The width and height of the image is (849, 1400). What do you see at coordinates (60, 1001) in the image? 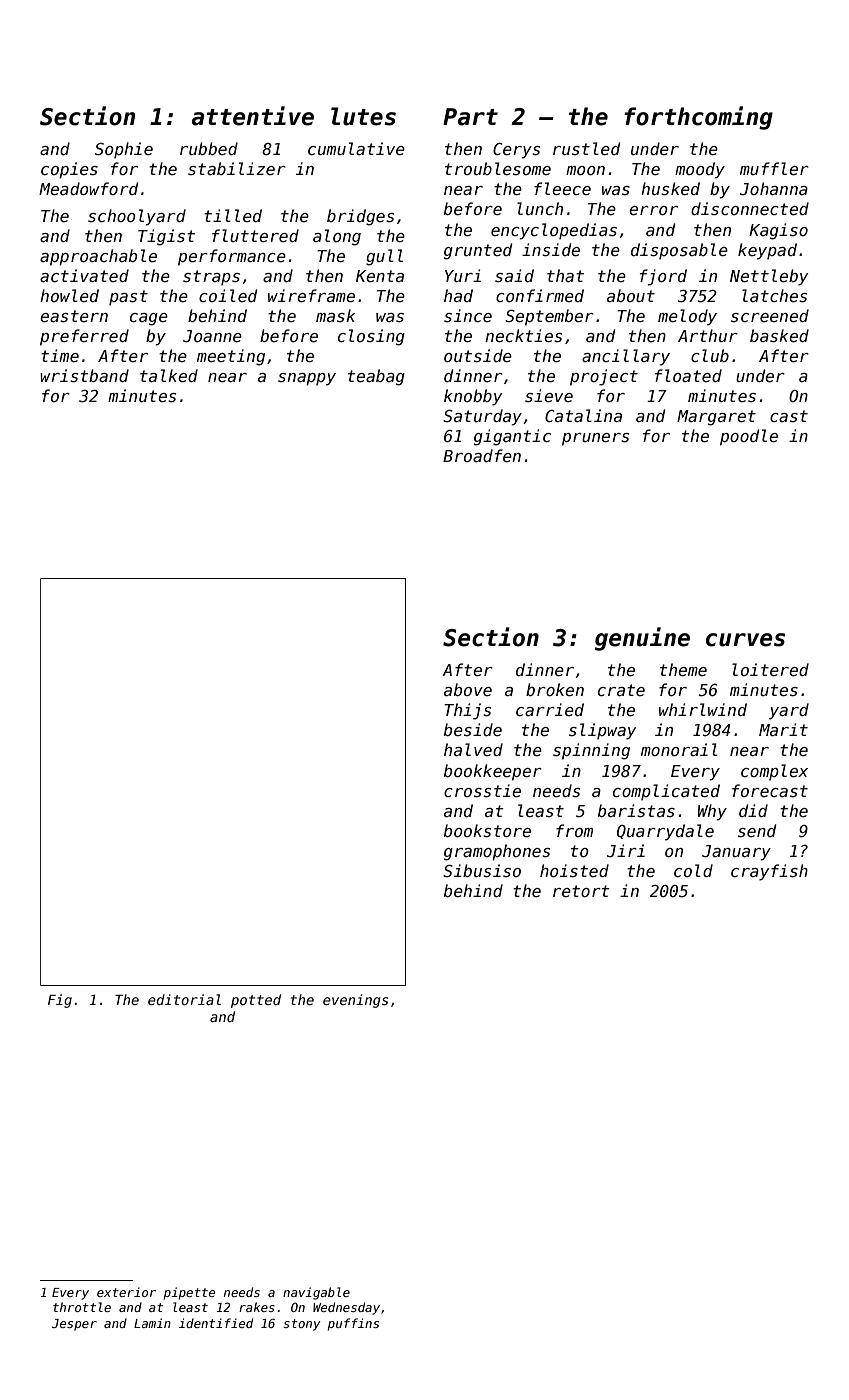
I see `Fig` at bounding box center [60, 1001].
